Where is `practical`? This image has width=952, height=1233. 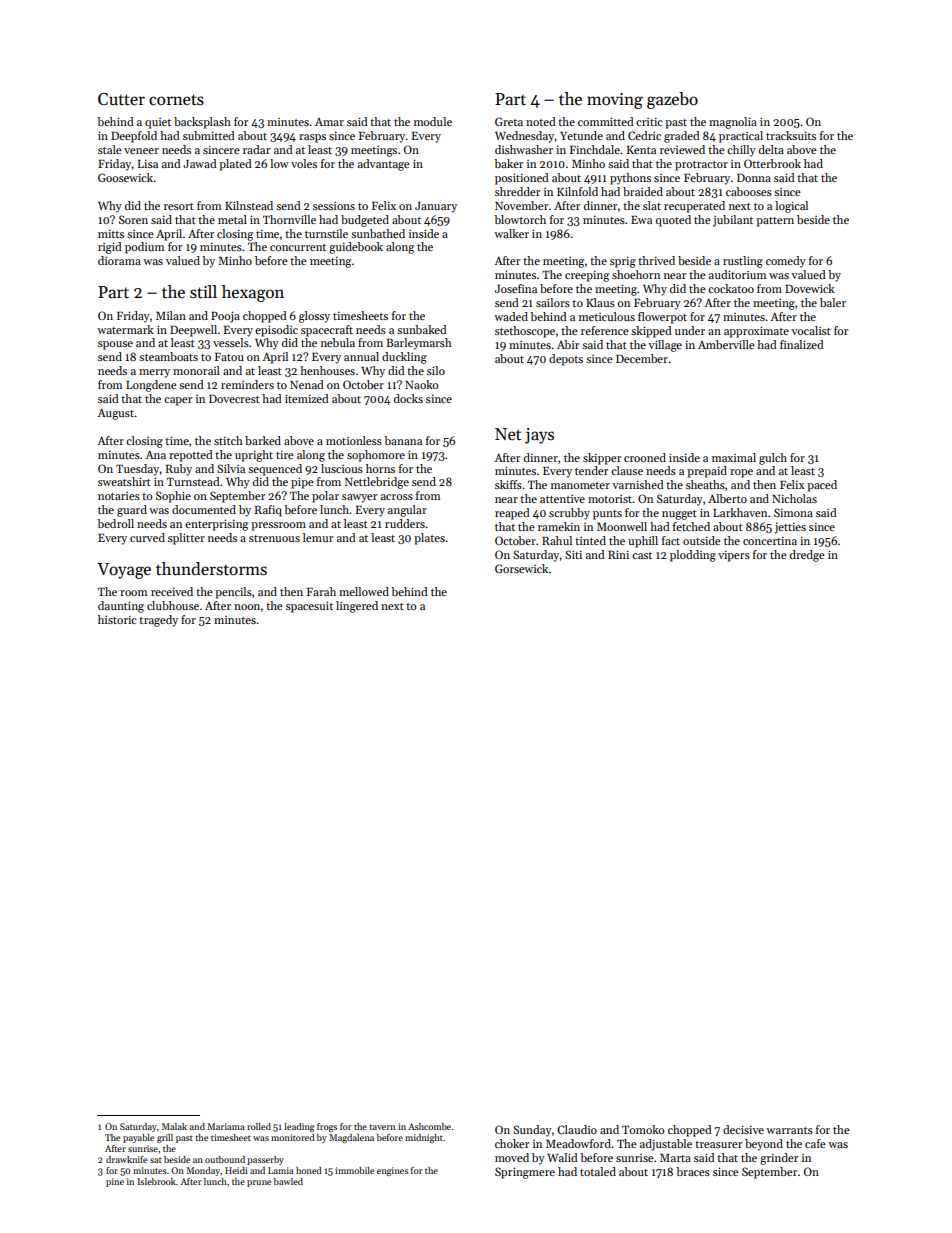 practical is located at coordinates (741, 137).
